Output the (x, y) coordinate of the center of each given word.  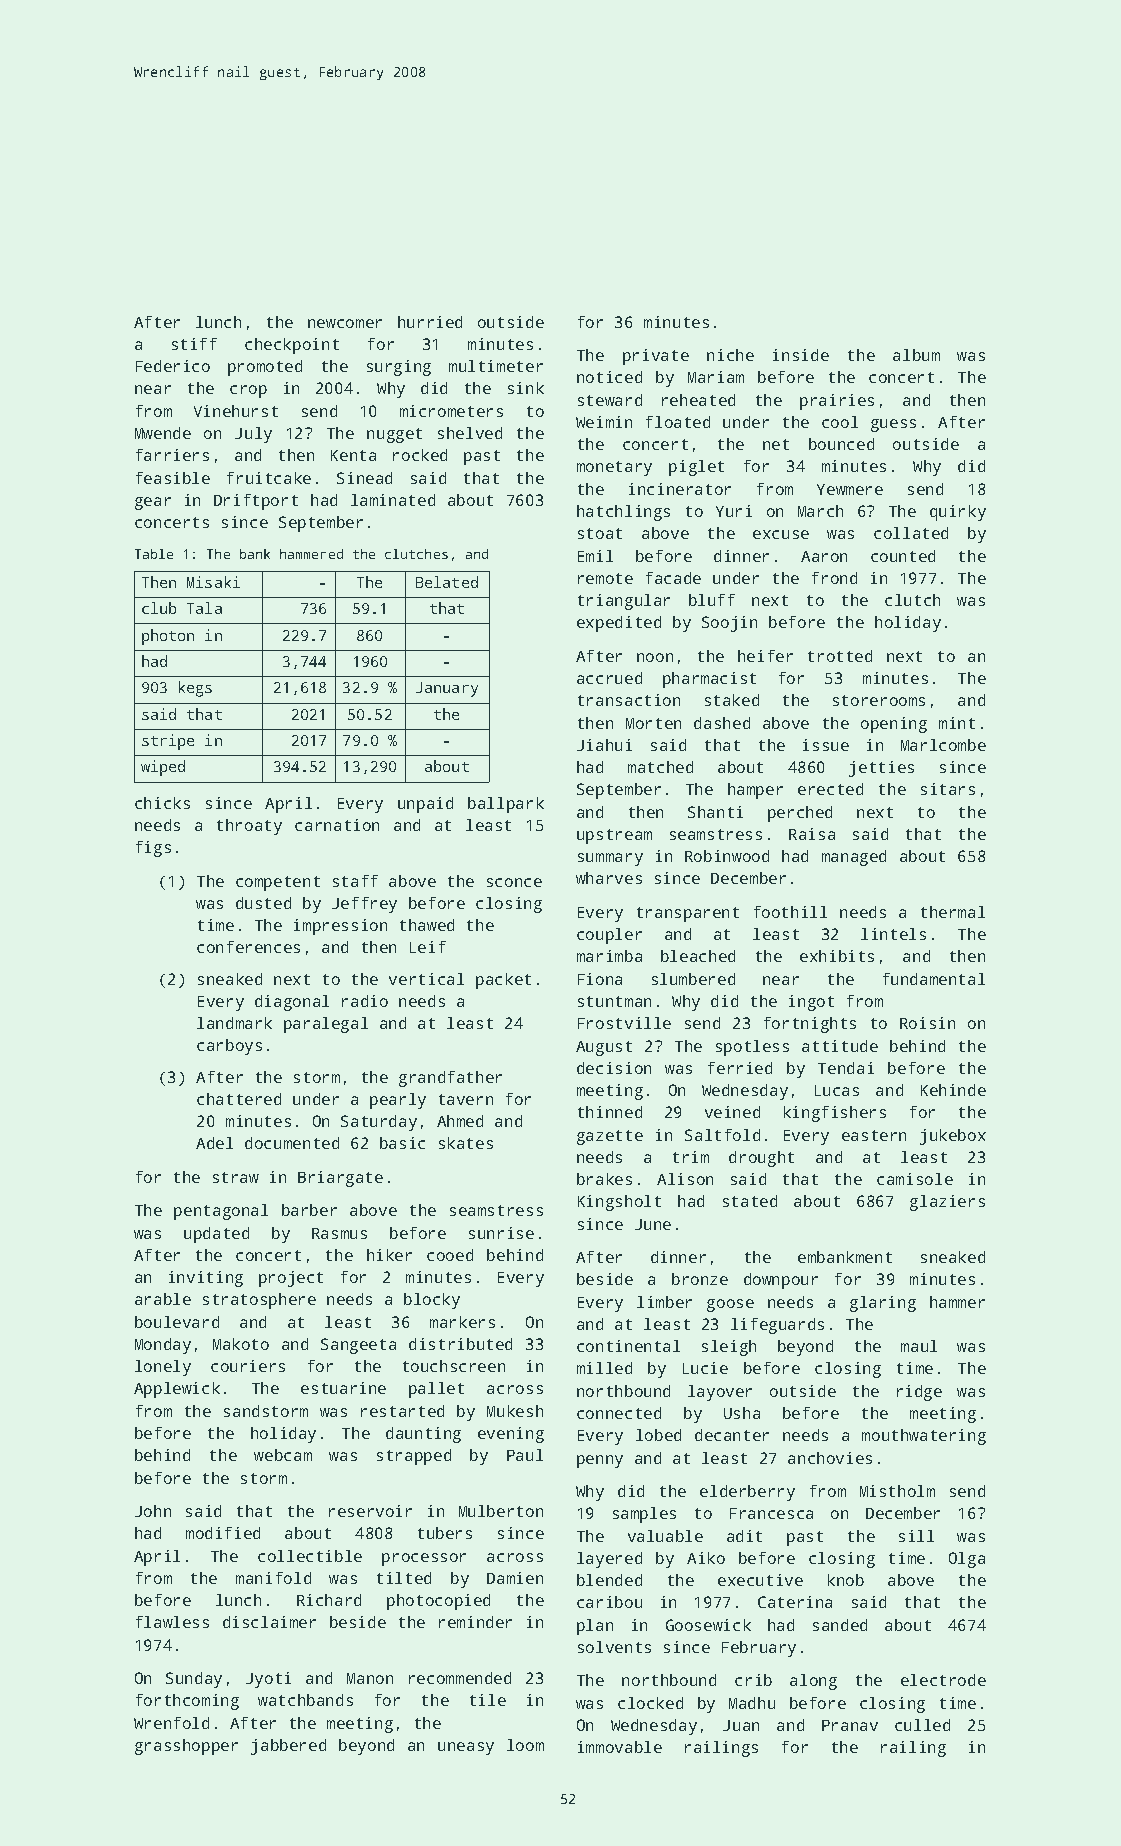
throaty (249, 827)
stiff (194, 344)
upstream (614, 836)
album (916, 355)
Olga (967, 1560)
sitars (948, 789)
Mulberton (501, 1511)
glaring (883, 1304)
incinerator (680, 489)
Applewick (177, 1390)
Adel (214, 1143)
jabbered (288, 1747)
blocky (432, 1301)
